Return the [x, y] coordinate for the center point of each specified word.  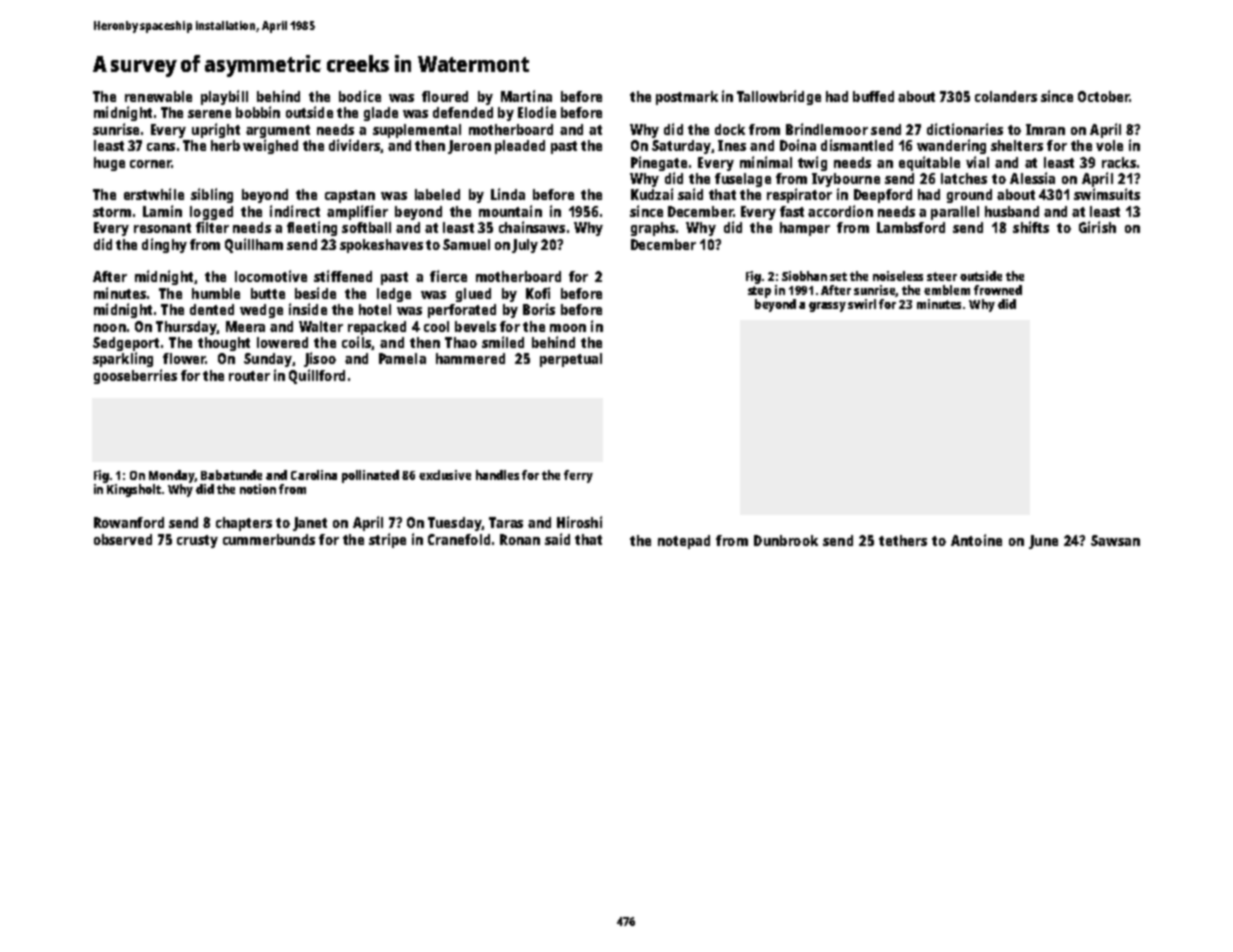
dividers [354, 145]
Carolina [314, 475]
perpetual [571, 360]
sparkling [123, 359]
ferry [578, 476]
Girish [1097, 227]
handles [497, 475]
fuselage [743, 180]
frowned [998, 290]
